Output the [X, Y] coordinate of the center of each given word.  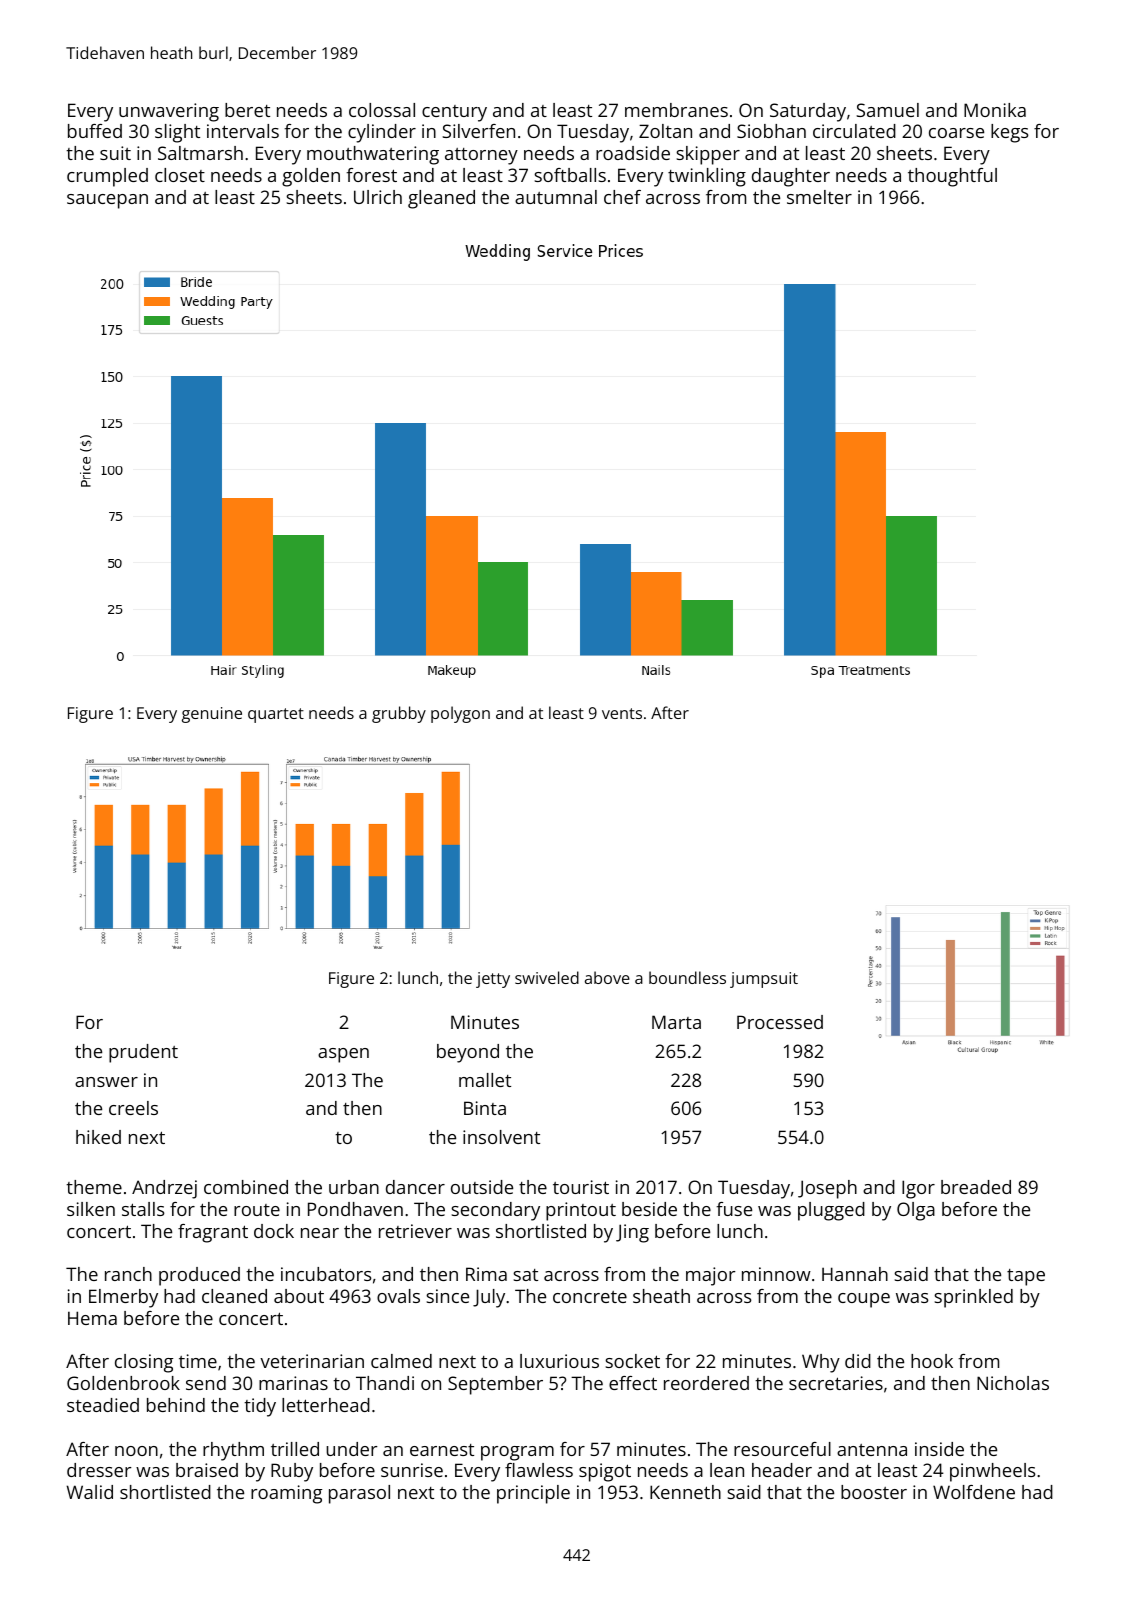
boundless [687, 977]
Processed [780, 1022]
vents [622, 713]
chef [622, 197]
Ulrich [378, 197]
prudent [143, 1053]
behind [176, 1405]
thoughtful [952, 177]
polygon [460, 714]
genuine [212, 715]
